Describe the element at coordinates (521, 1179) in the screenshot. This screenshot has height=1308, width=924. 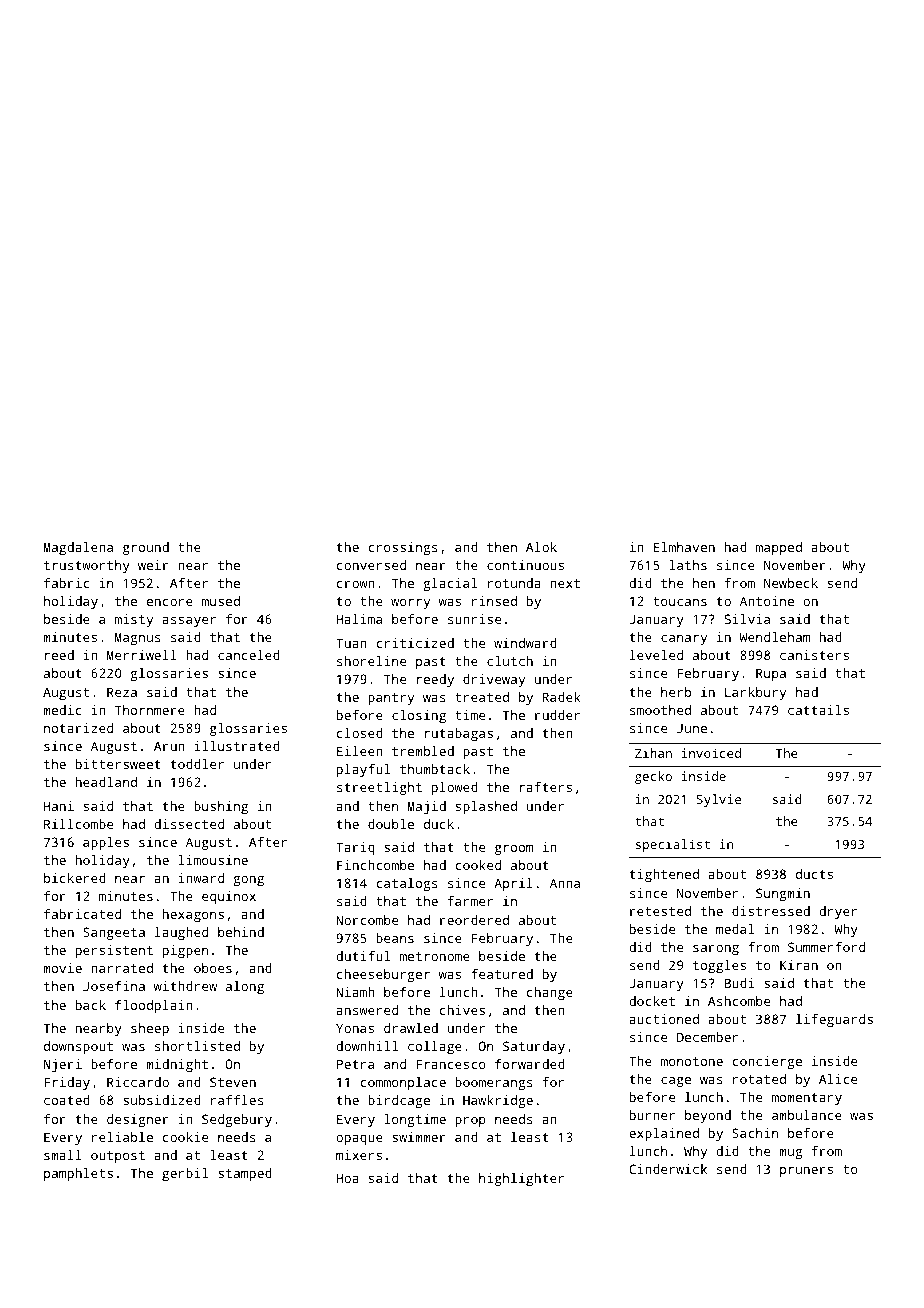
I see `highlighter` at that location.
